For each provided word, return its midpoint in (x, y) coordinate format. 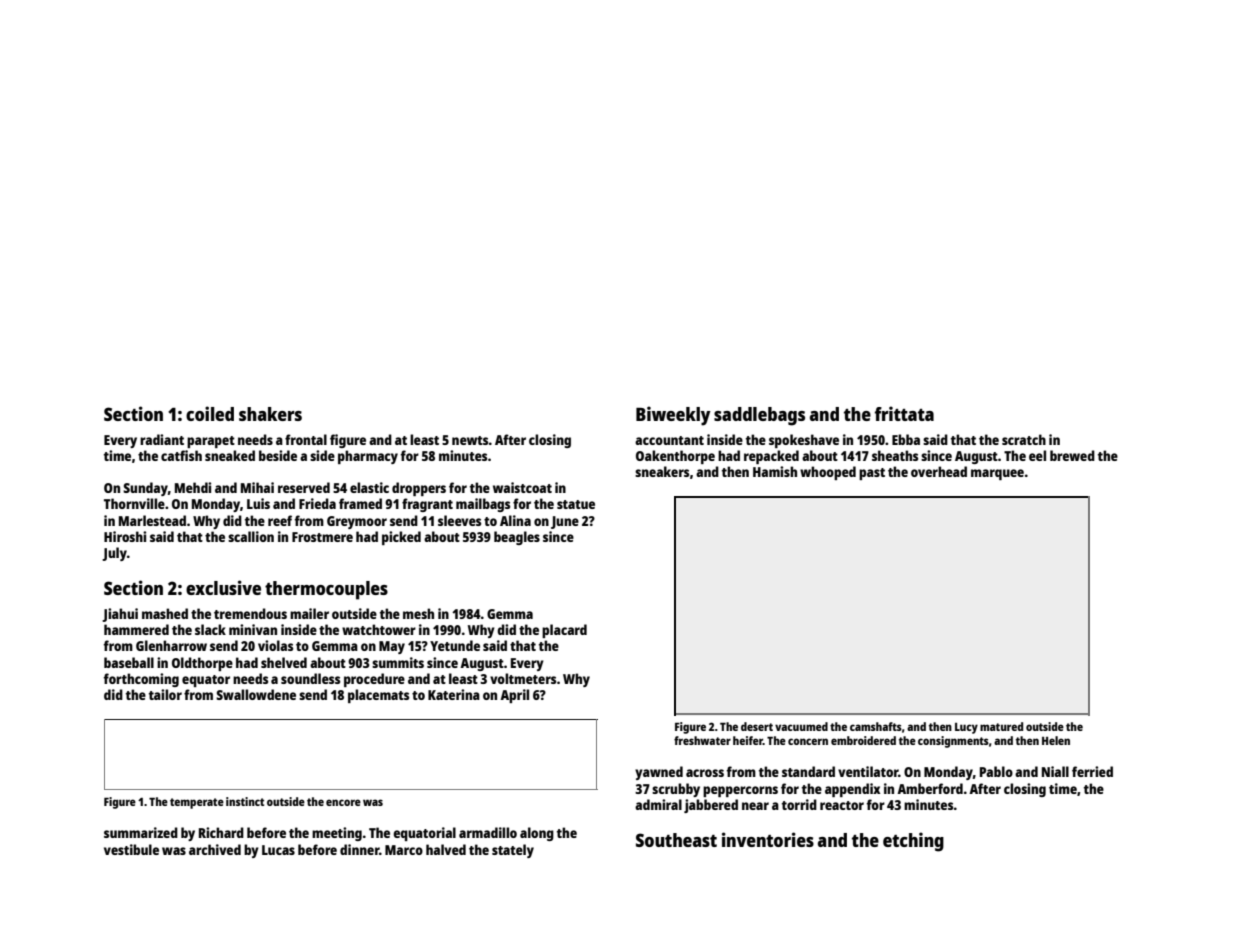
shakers (270, 414)
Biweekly (673, 416)
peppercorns (740, 791)
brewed (1072, 455)
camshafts (876, 726)
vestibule (131, 849)
